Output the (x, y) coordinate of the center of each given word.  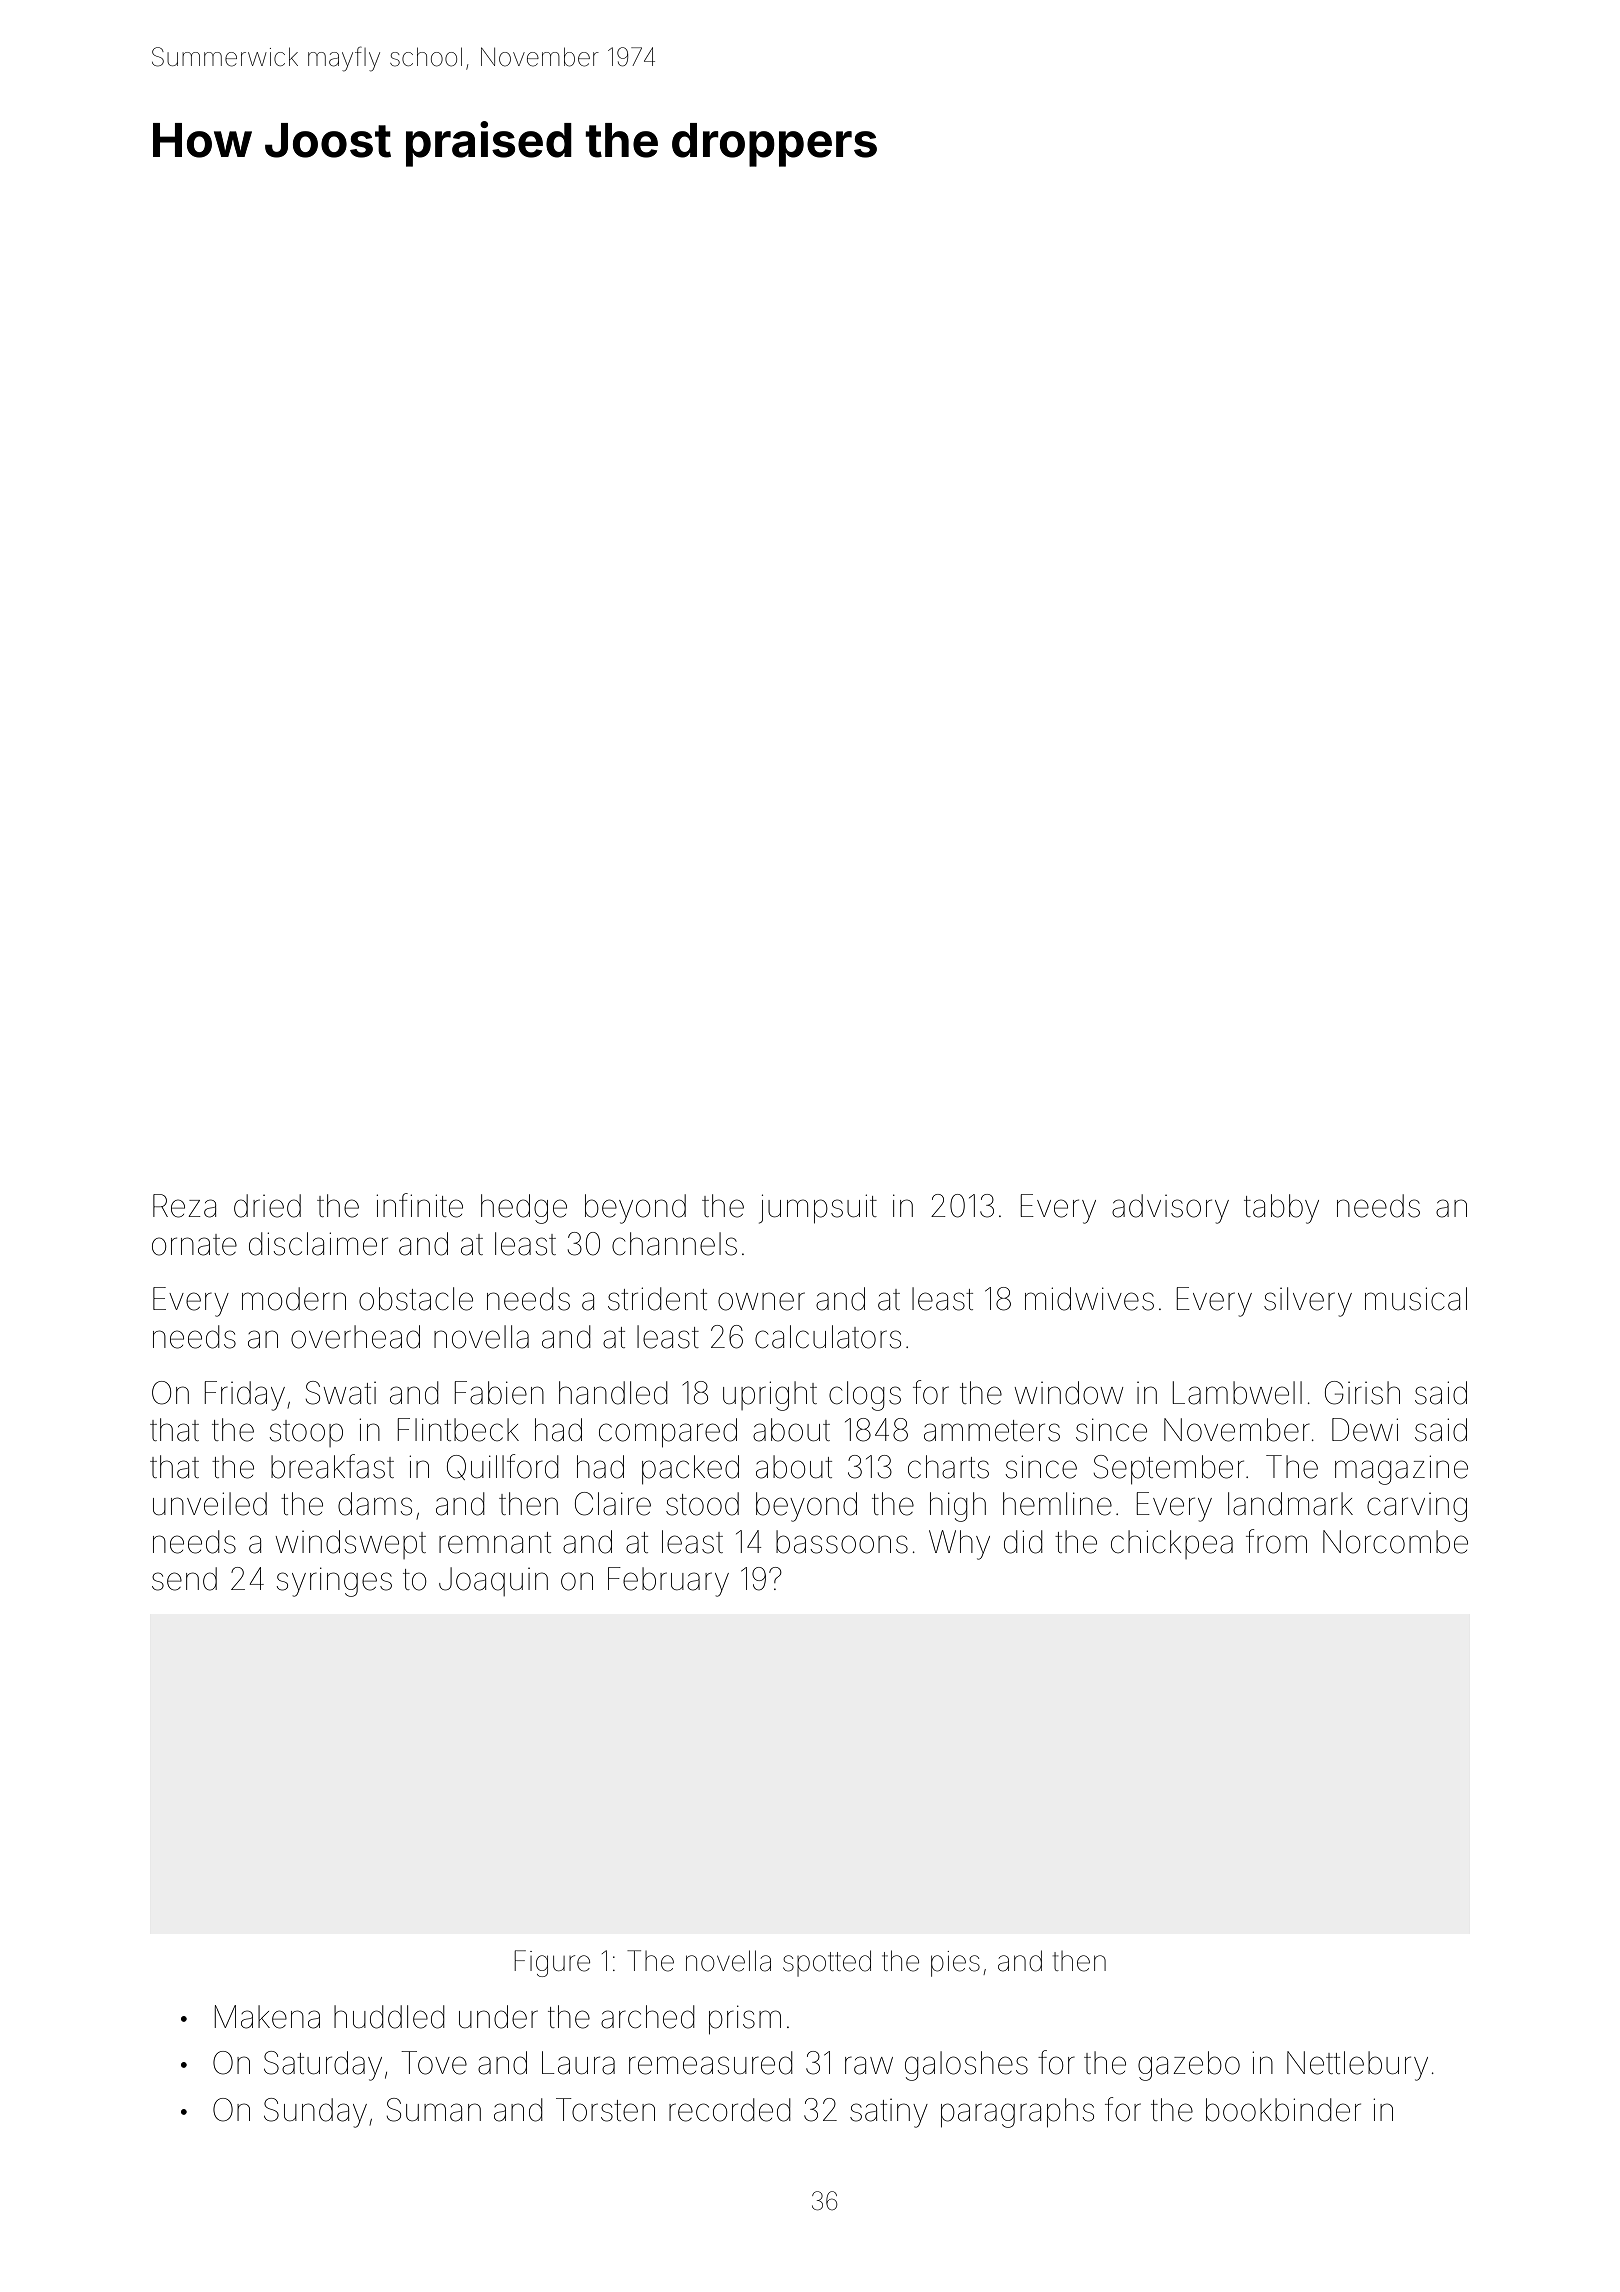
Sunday (315, 2113)
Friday (245, 1396)
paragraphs (1017, 2113)
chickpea (1172, 1544)
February (668, 1582)
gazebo (1189, 2066)
